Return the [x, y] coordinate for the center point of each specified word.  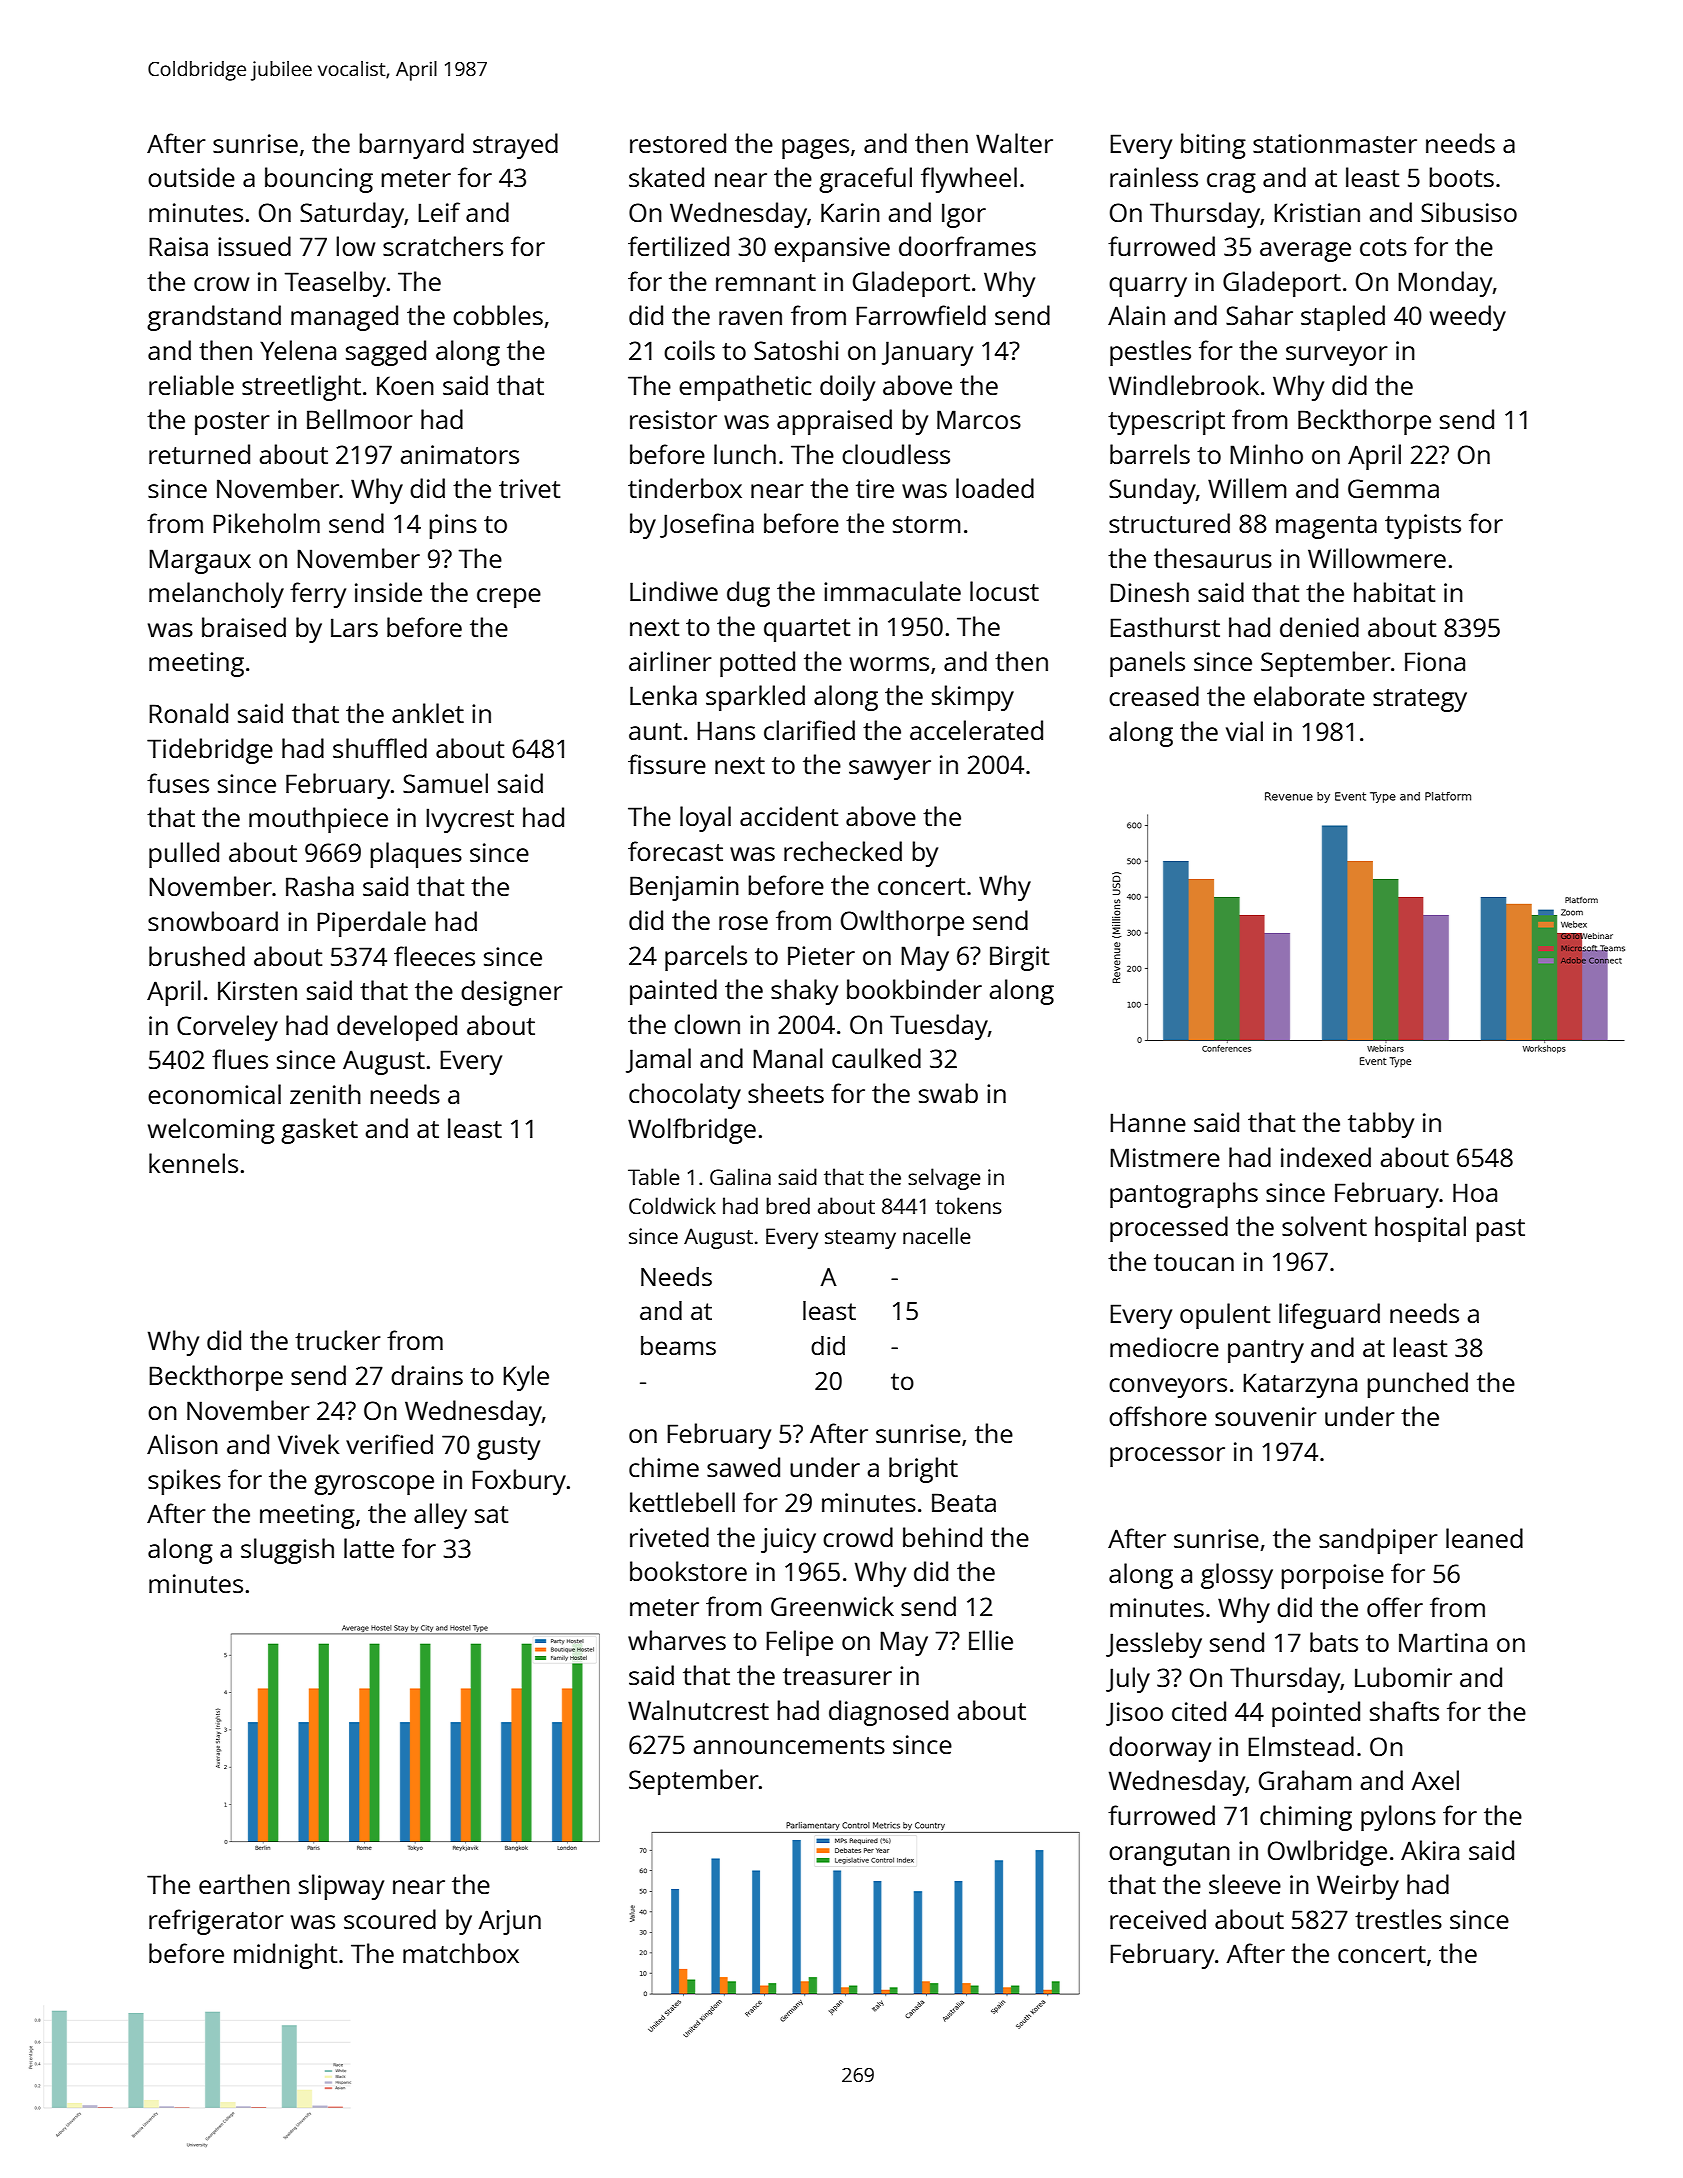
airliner [670, 661]
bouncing [319, 180]
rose [743, 923]
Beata [964, 1502]
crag [1231, 183]
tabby [1381, 1125]
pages [815, 149]
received [1158, 1919]
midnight [285, 1956]
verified [389, 1444]
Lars [354, 627]
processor [1167, 1457]
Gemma [1393, 488]
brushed [197, 956]
